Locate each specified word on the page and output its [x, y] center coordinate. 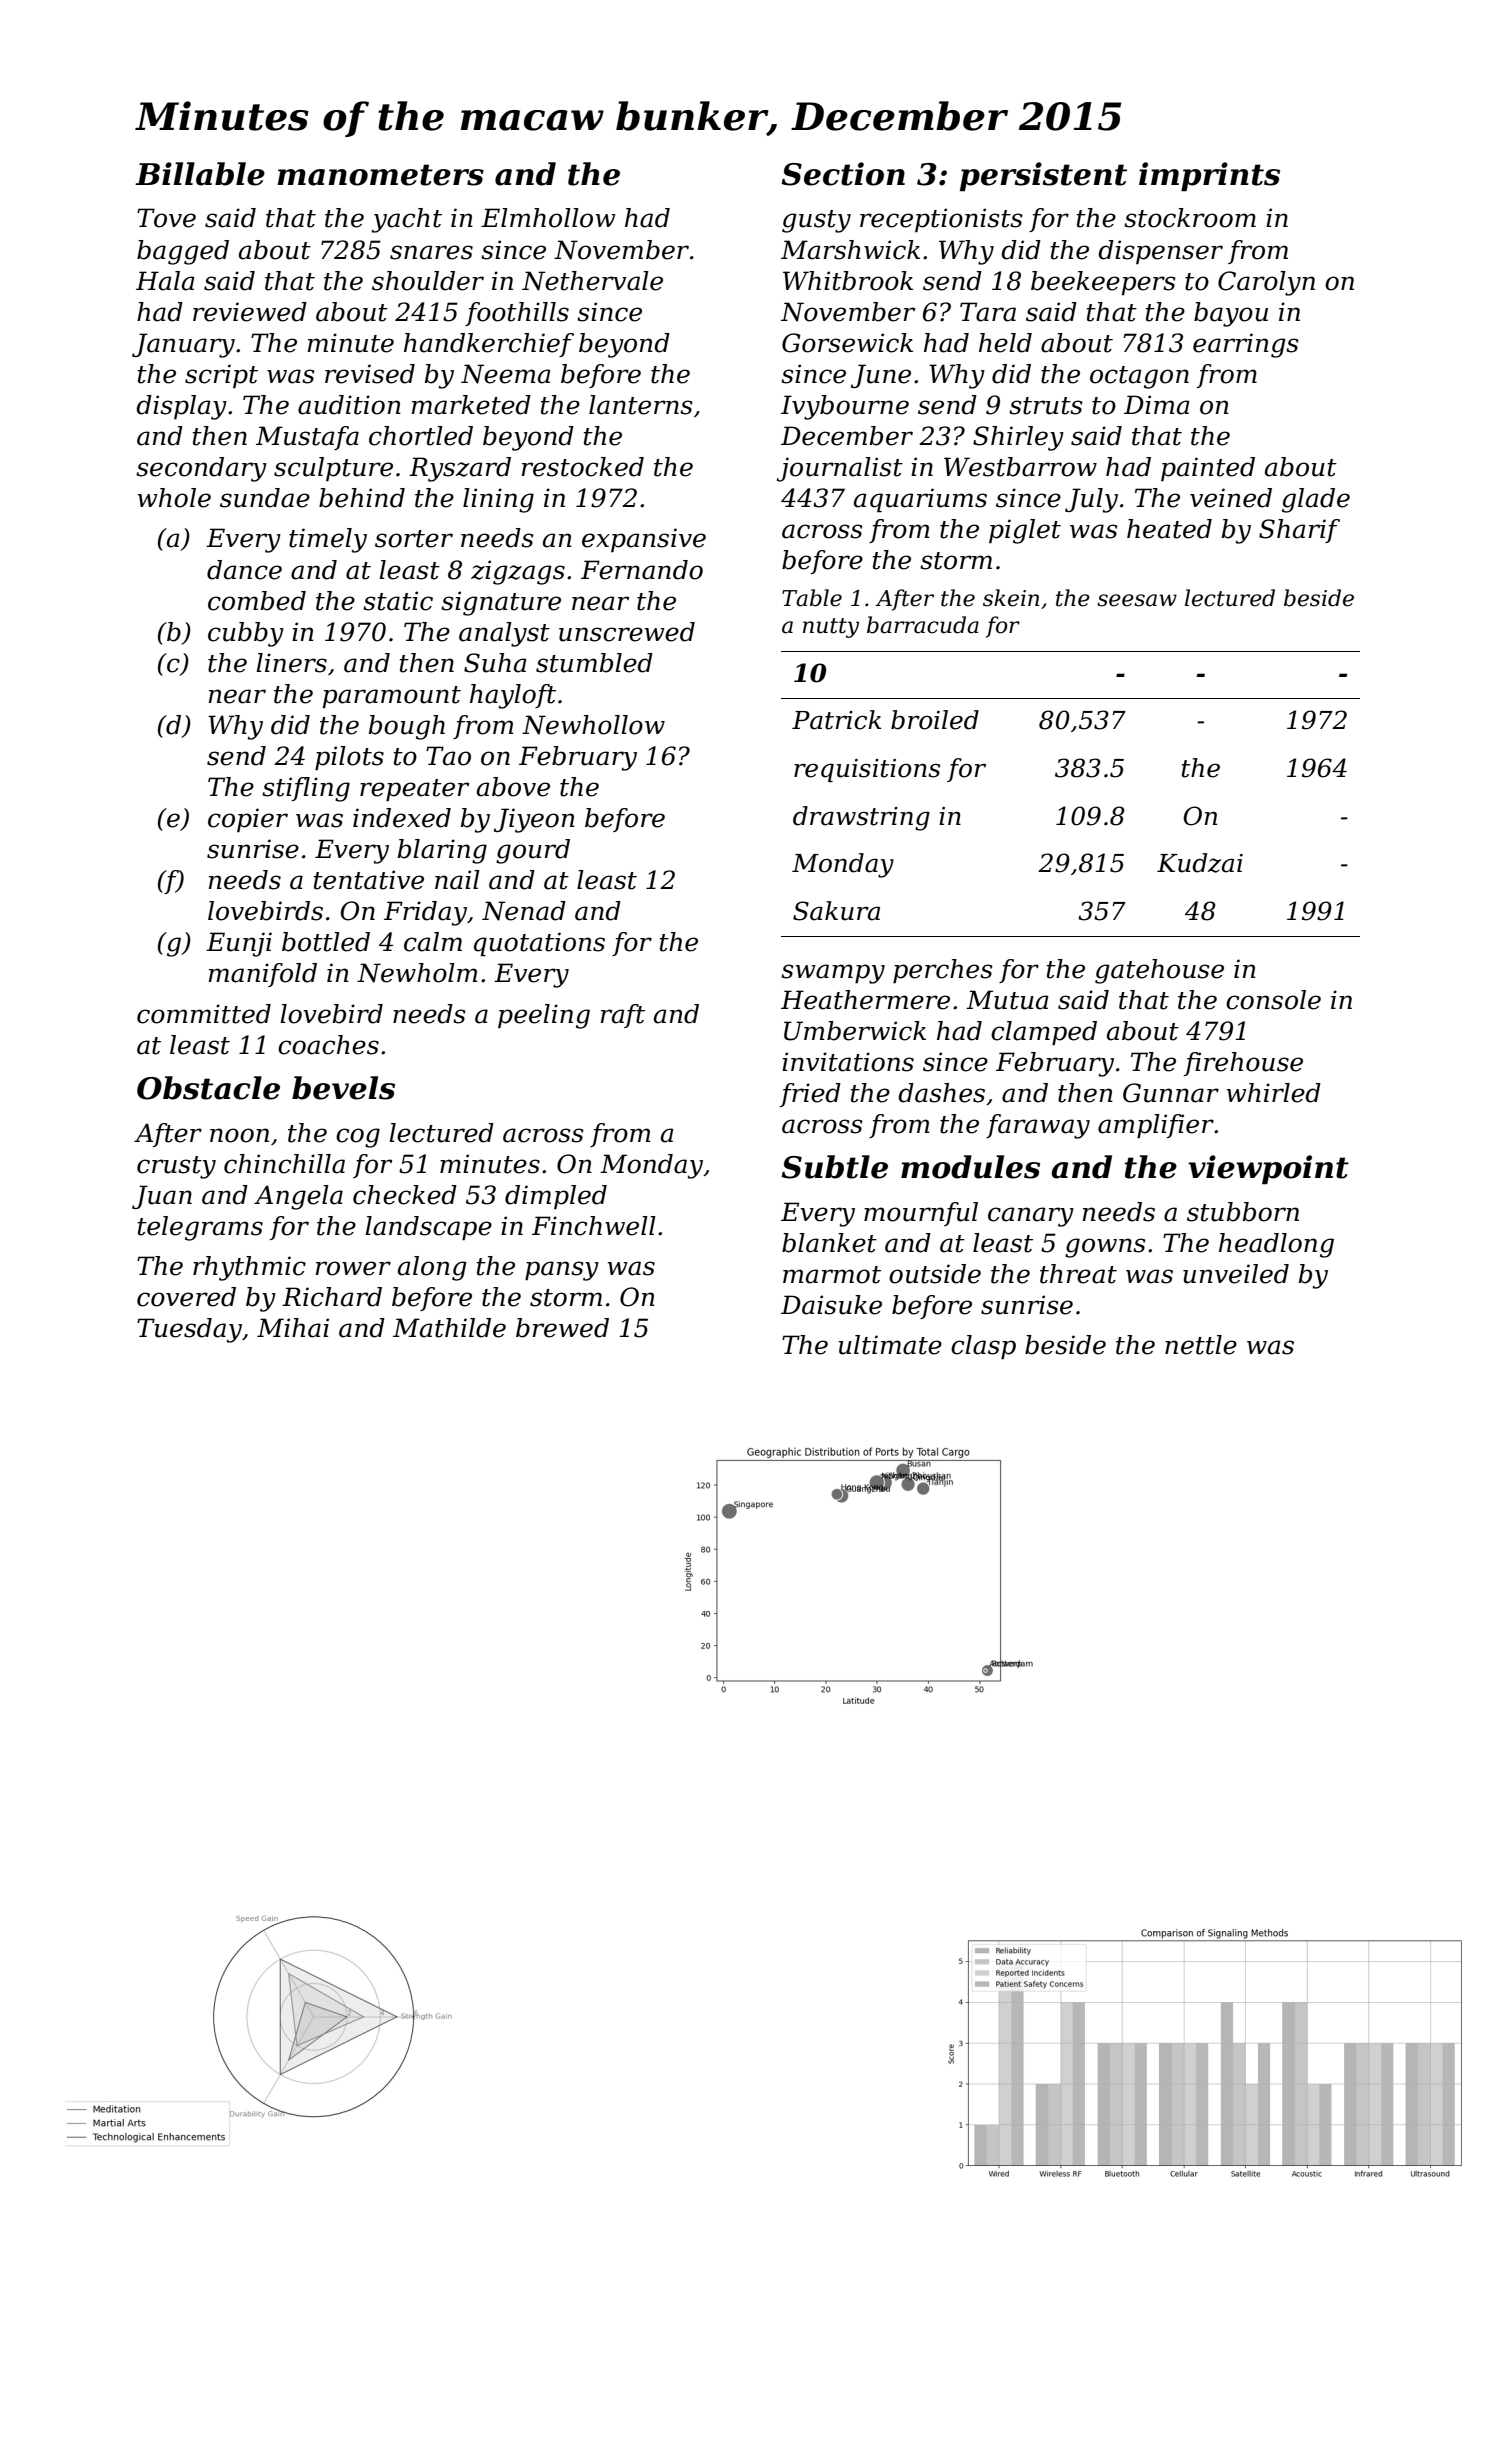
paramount [392, 697]
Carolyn [1266, 283]
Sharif [1299, 531]
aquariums [920, 500]
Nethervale [592, 281]
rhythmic [249, 1268]
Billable [200, 174]
